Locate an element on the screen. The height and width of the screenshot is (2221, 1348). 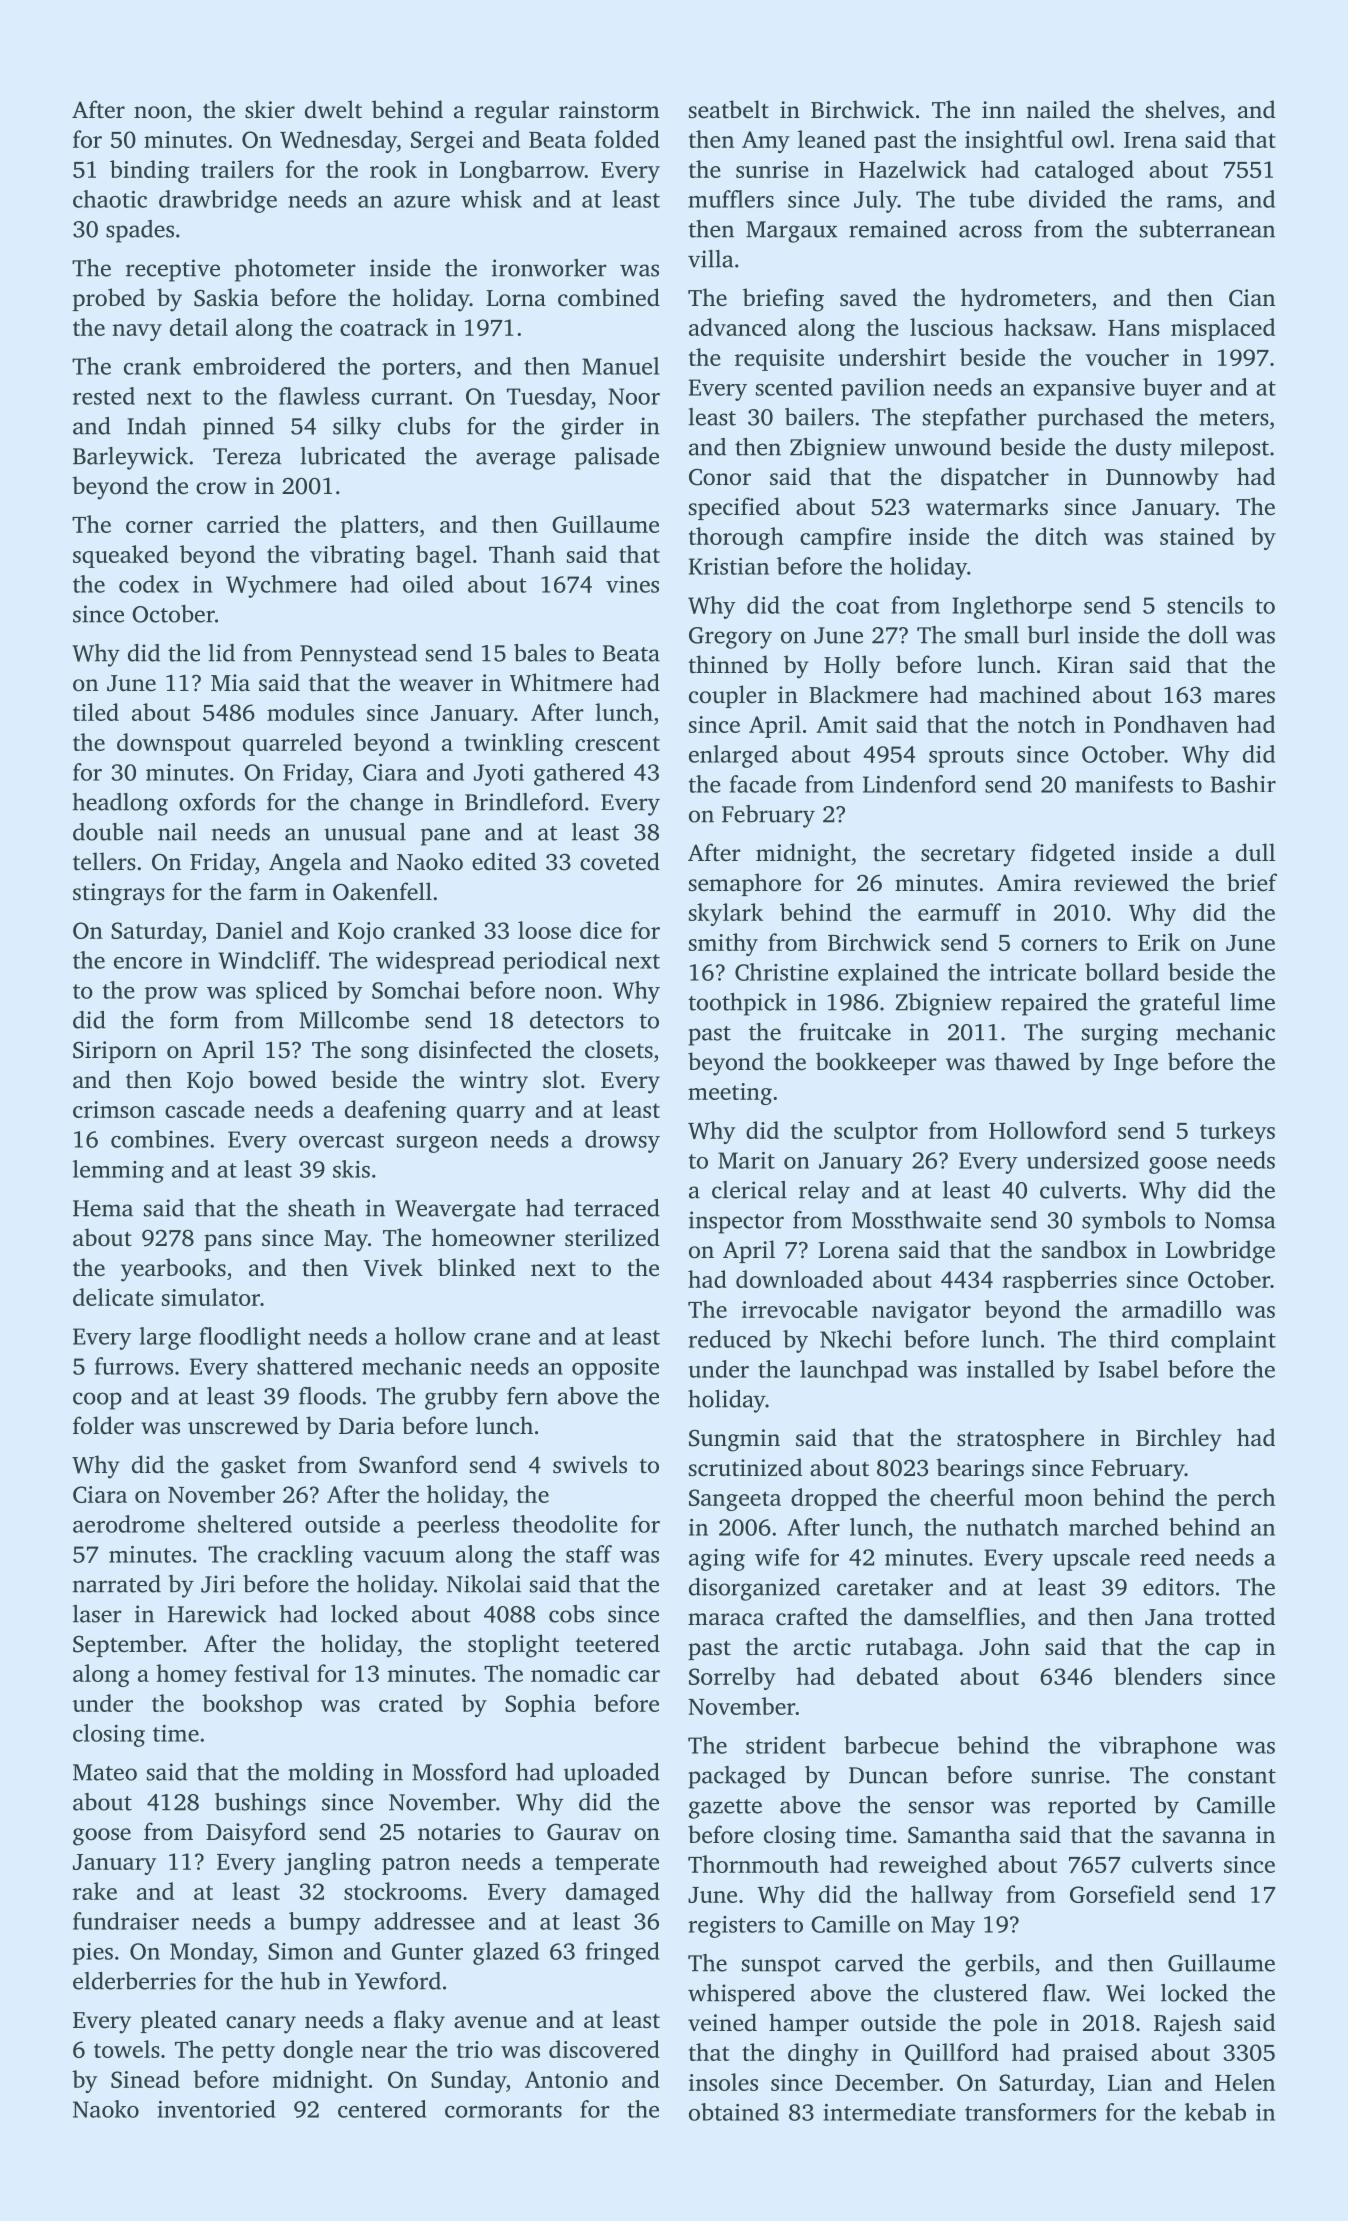
Erik is located at coordinates (1159, 942).
